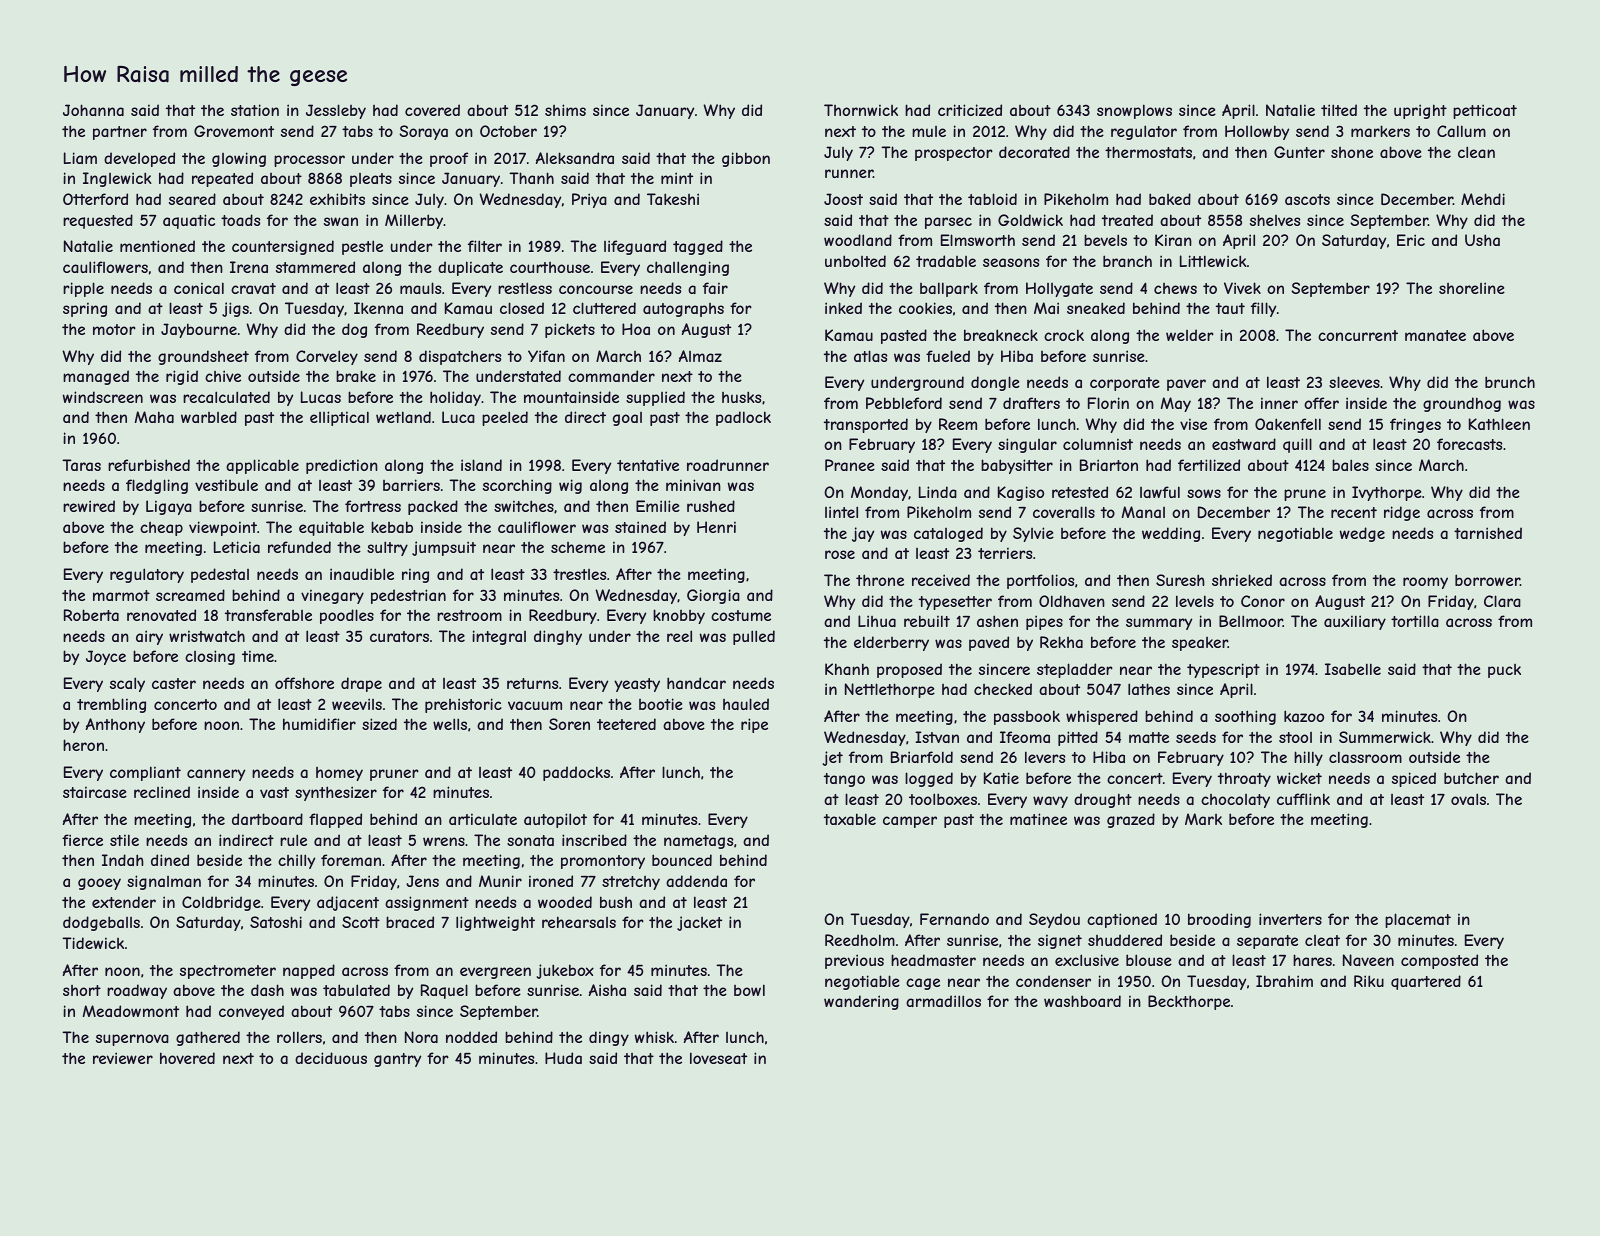 This screenshot has height=1236, width=1600. What do you see at coordinates (563, 1058) in the screenshot?
I see `Huda` at bounding box center [563, 1058].
